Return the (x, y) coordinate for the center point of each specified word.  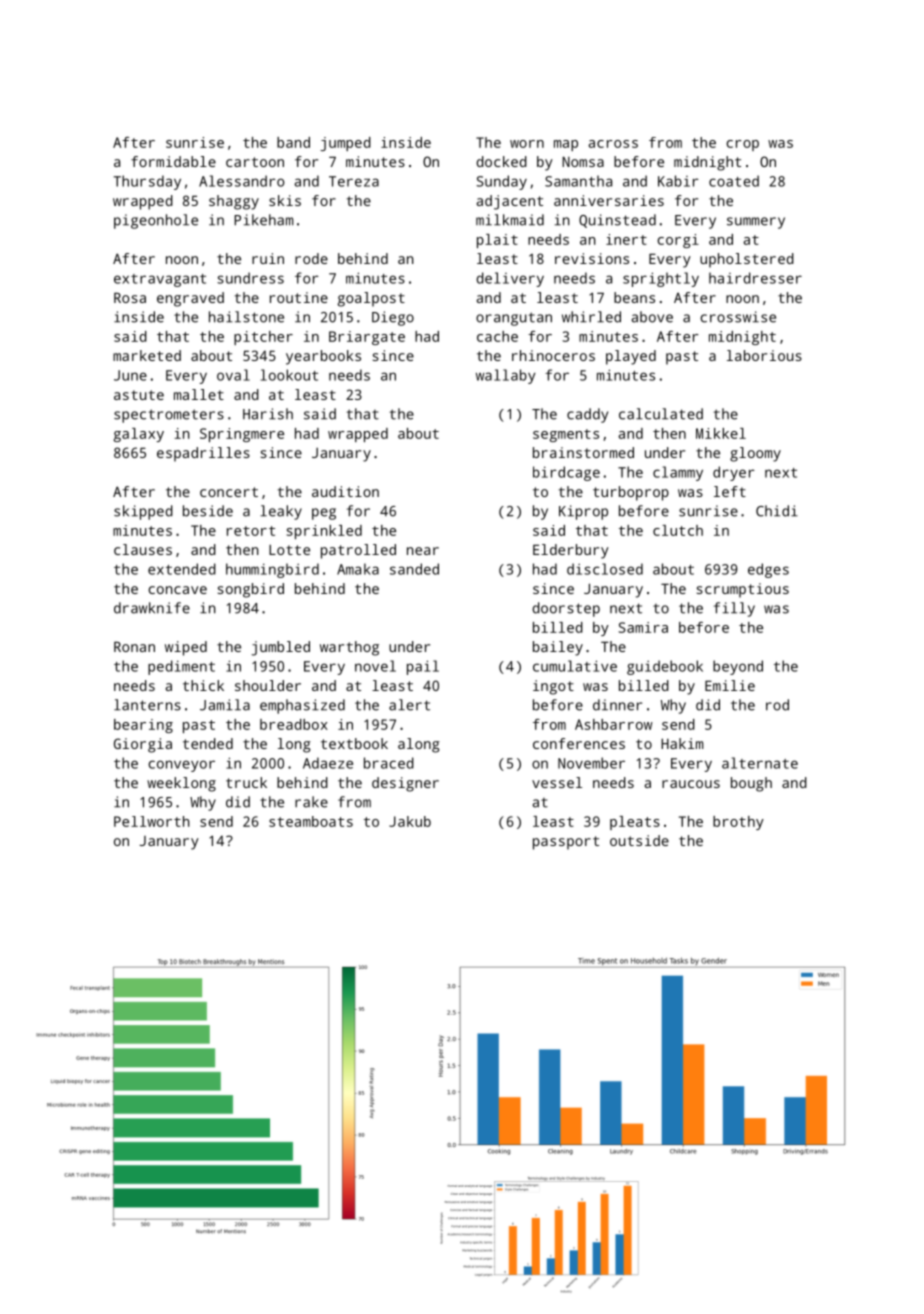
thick (203, 685)
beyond (738, 667)
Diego (393, 318)
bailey (558, 648)
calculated (661, 414)
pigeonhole (156, 221)
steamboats (311, 821)
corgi (678, 241)
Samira (643, 627)
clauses (143, 549)
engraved (190, 299)
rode (311, 258)
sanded (414, 569)
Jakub (410, 821)
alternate (760, 763)
